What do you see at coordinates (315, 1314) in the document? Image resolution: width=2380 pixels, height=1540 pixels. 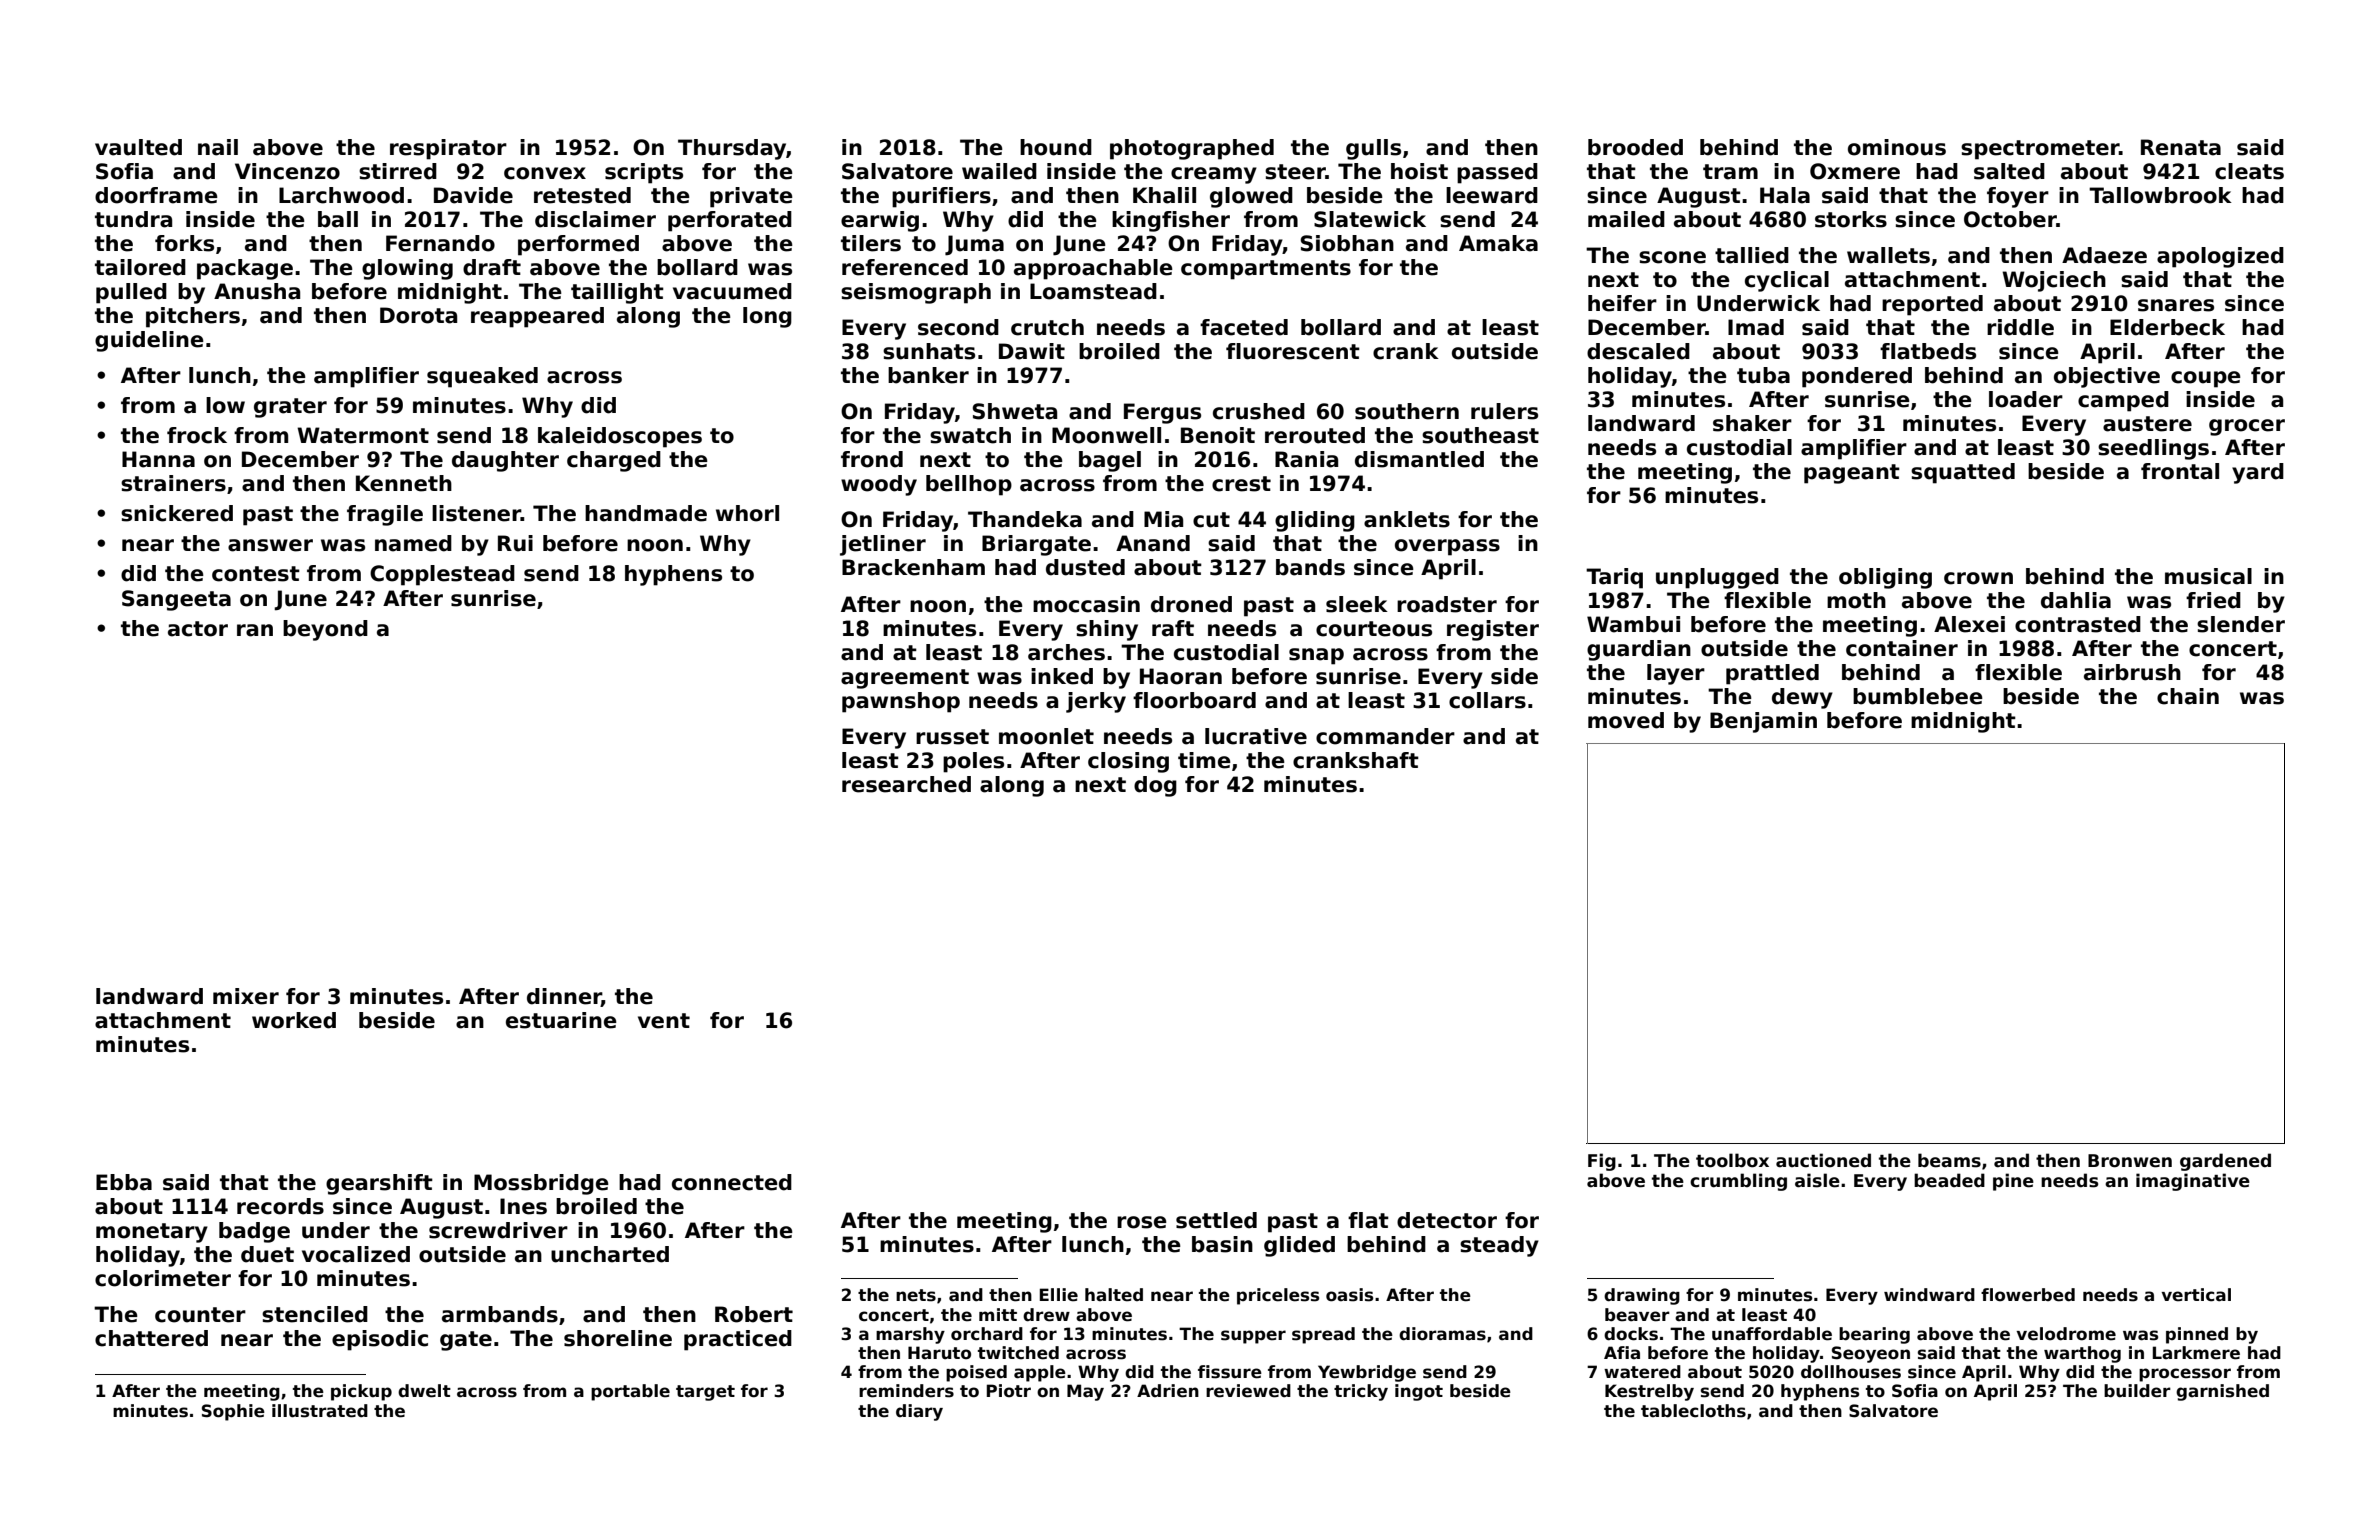 I see `stenciled` at bounding box center [315, 1314].
